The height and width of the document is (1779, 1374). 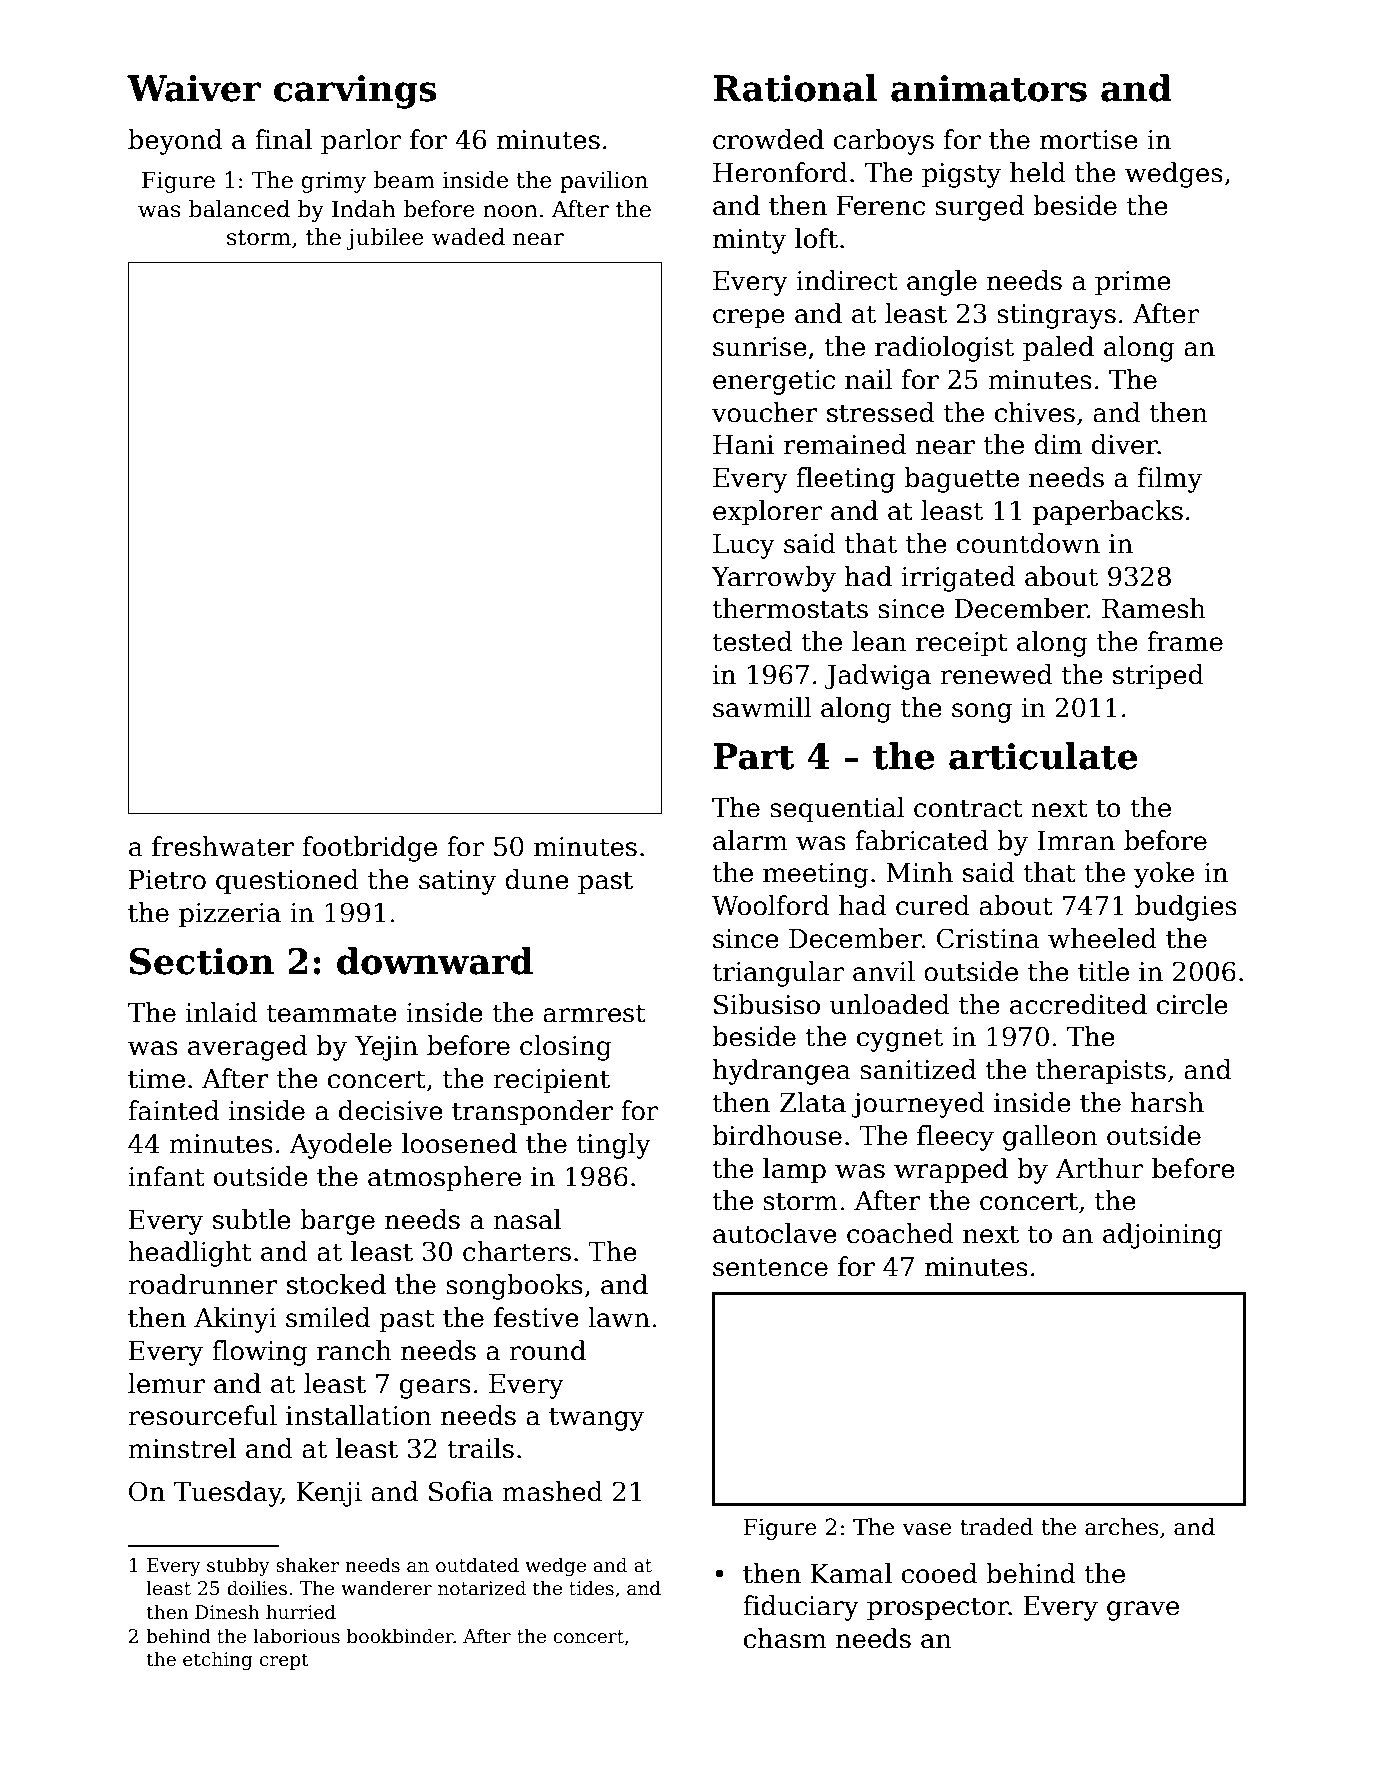 I want to click on adjoining, so click(x=1163, y=1236).
